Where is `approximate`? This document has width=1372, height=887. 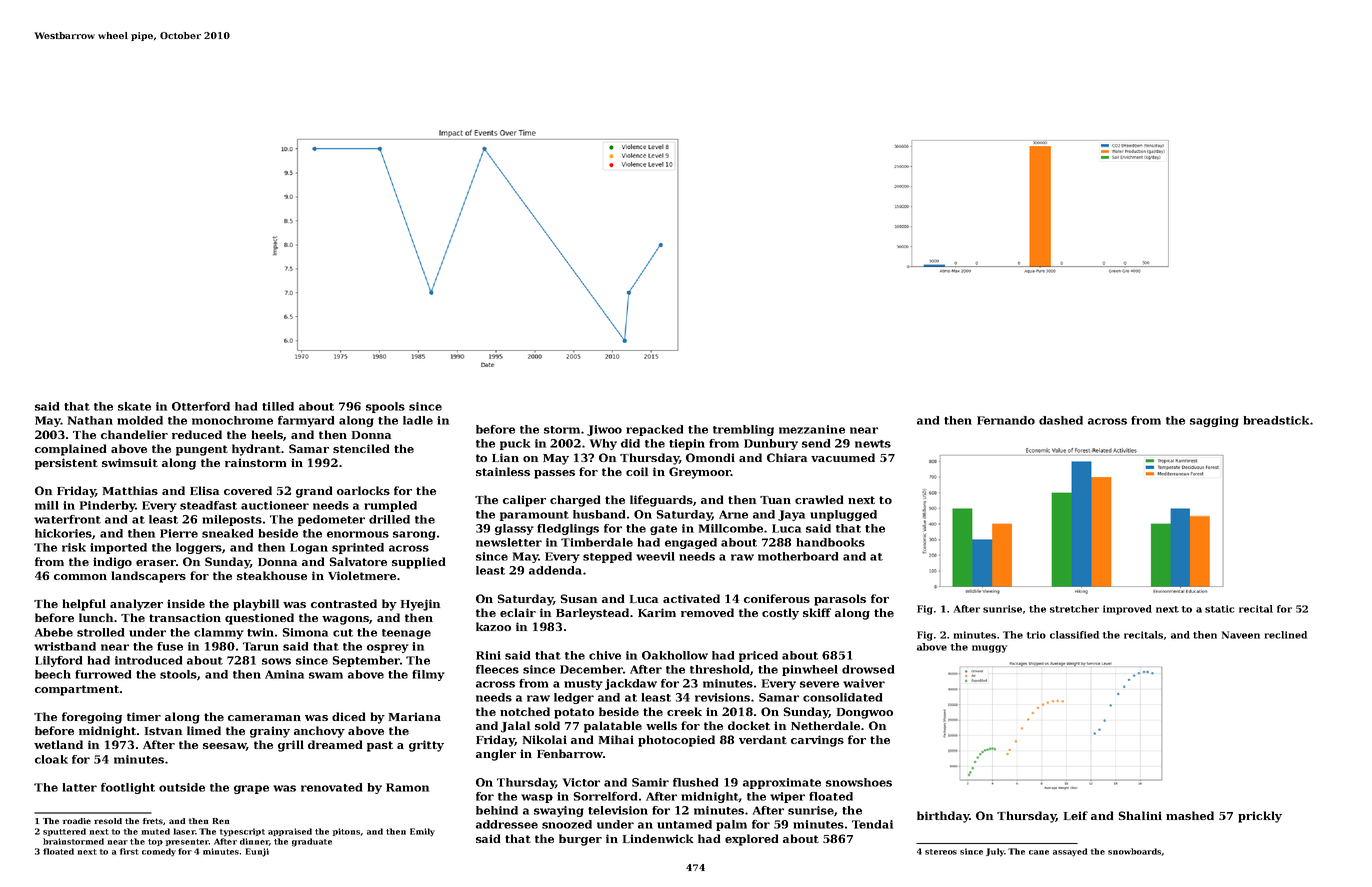
approximate is located at coordinates (782, 783).
